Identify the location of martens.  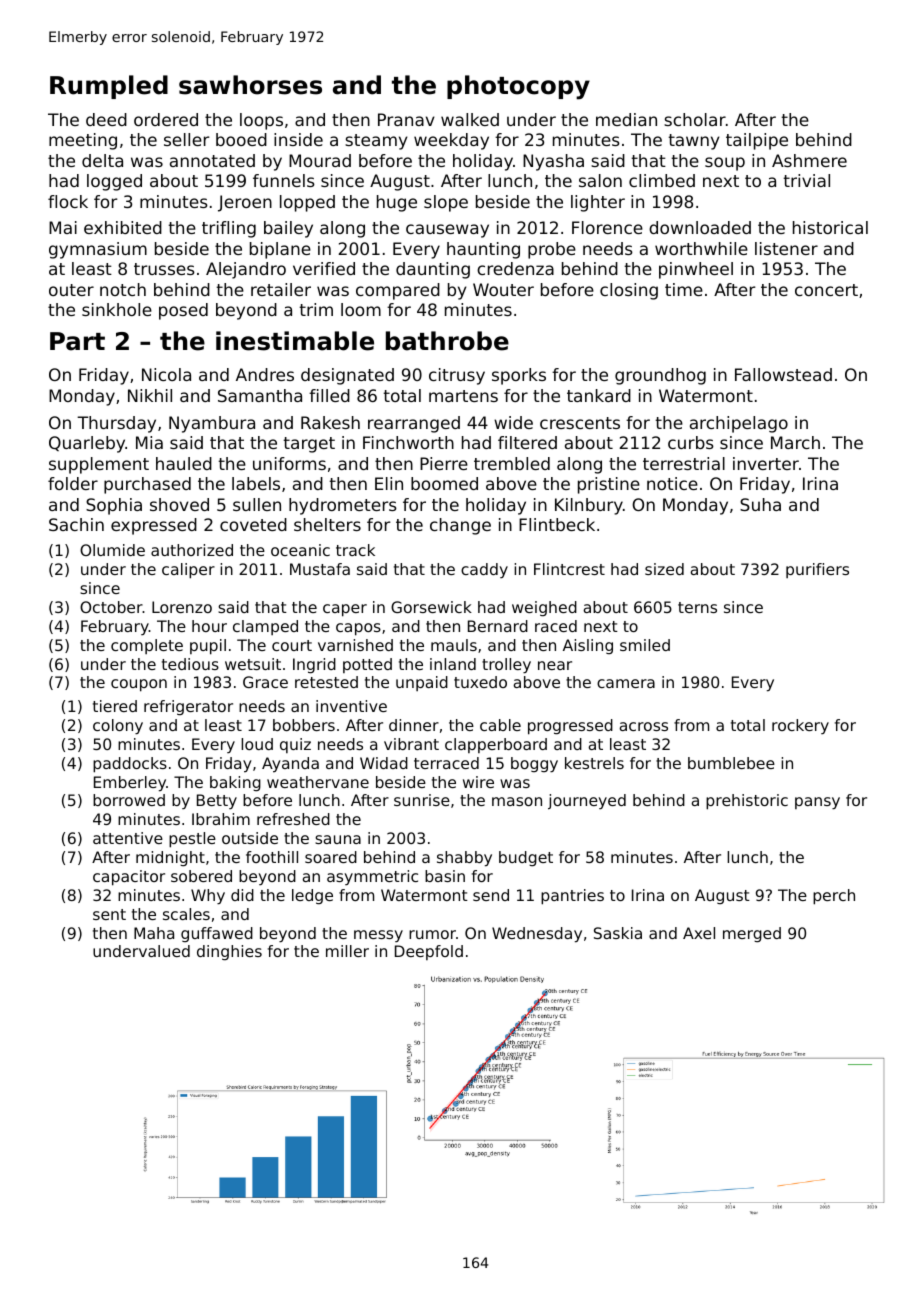
(463, 396).
